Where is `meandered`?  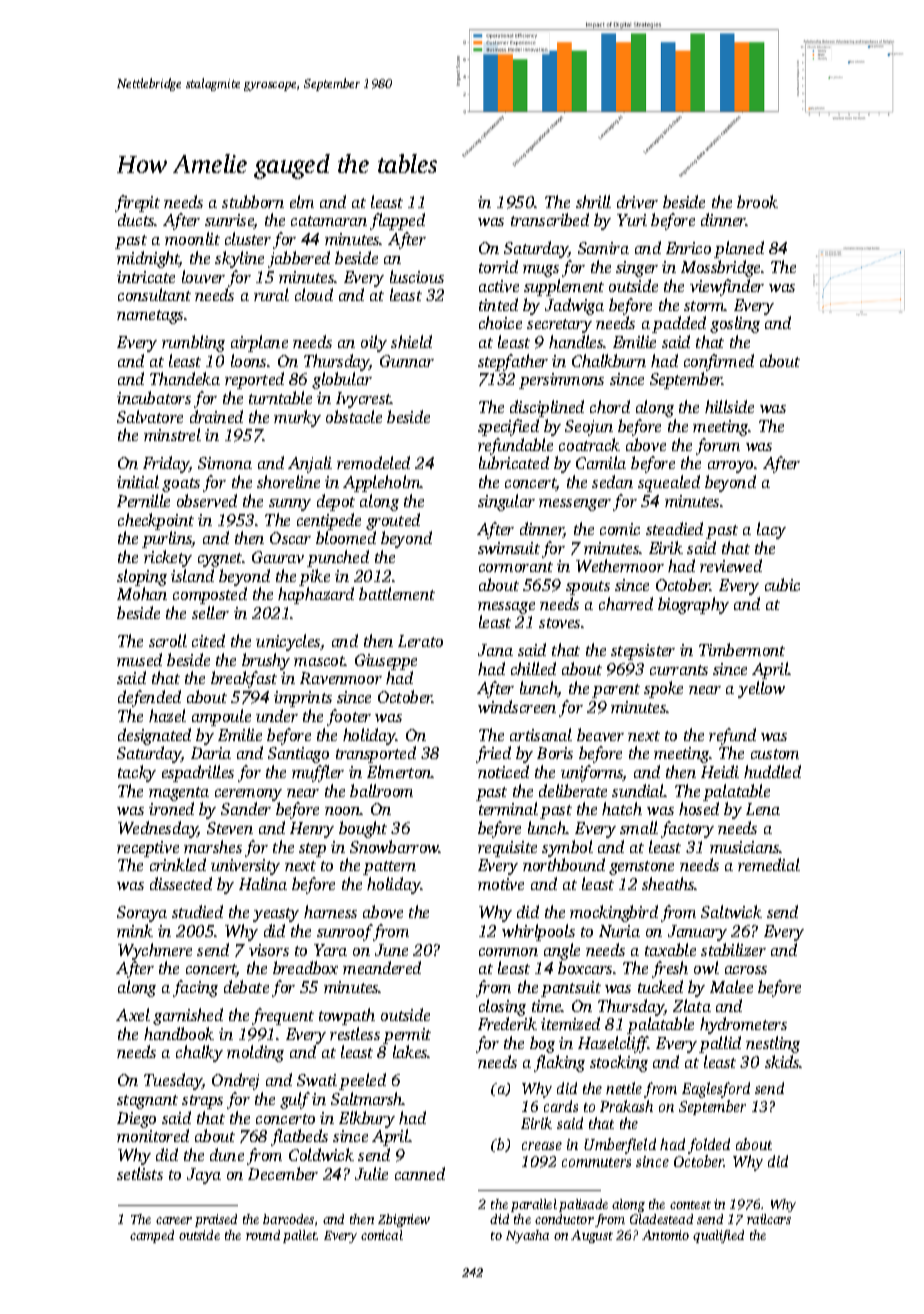
meandered is located at coordinates (382, 967).
